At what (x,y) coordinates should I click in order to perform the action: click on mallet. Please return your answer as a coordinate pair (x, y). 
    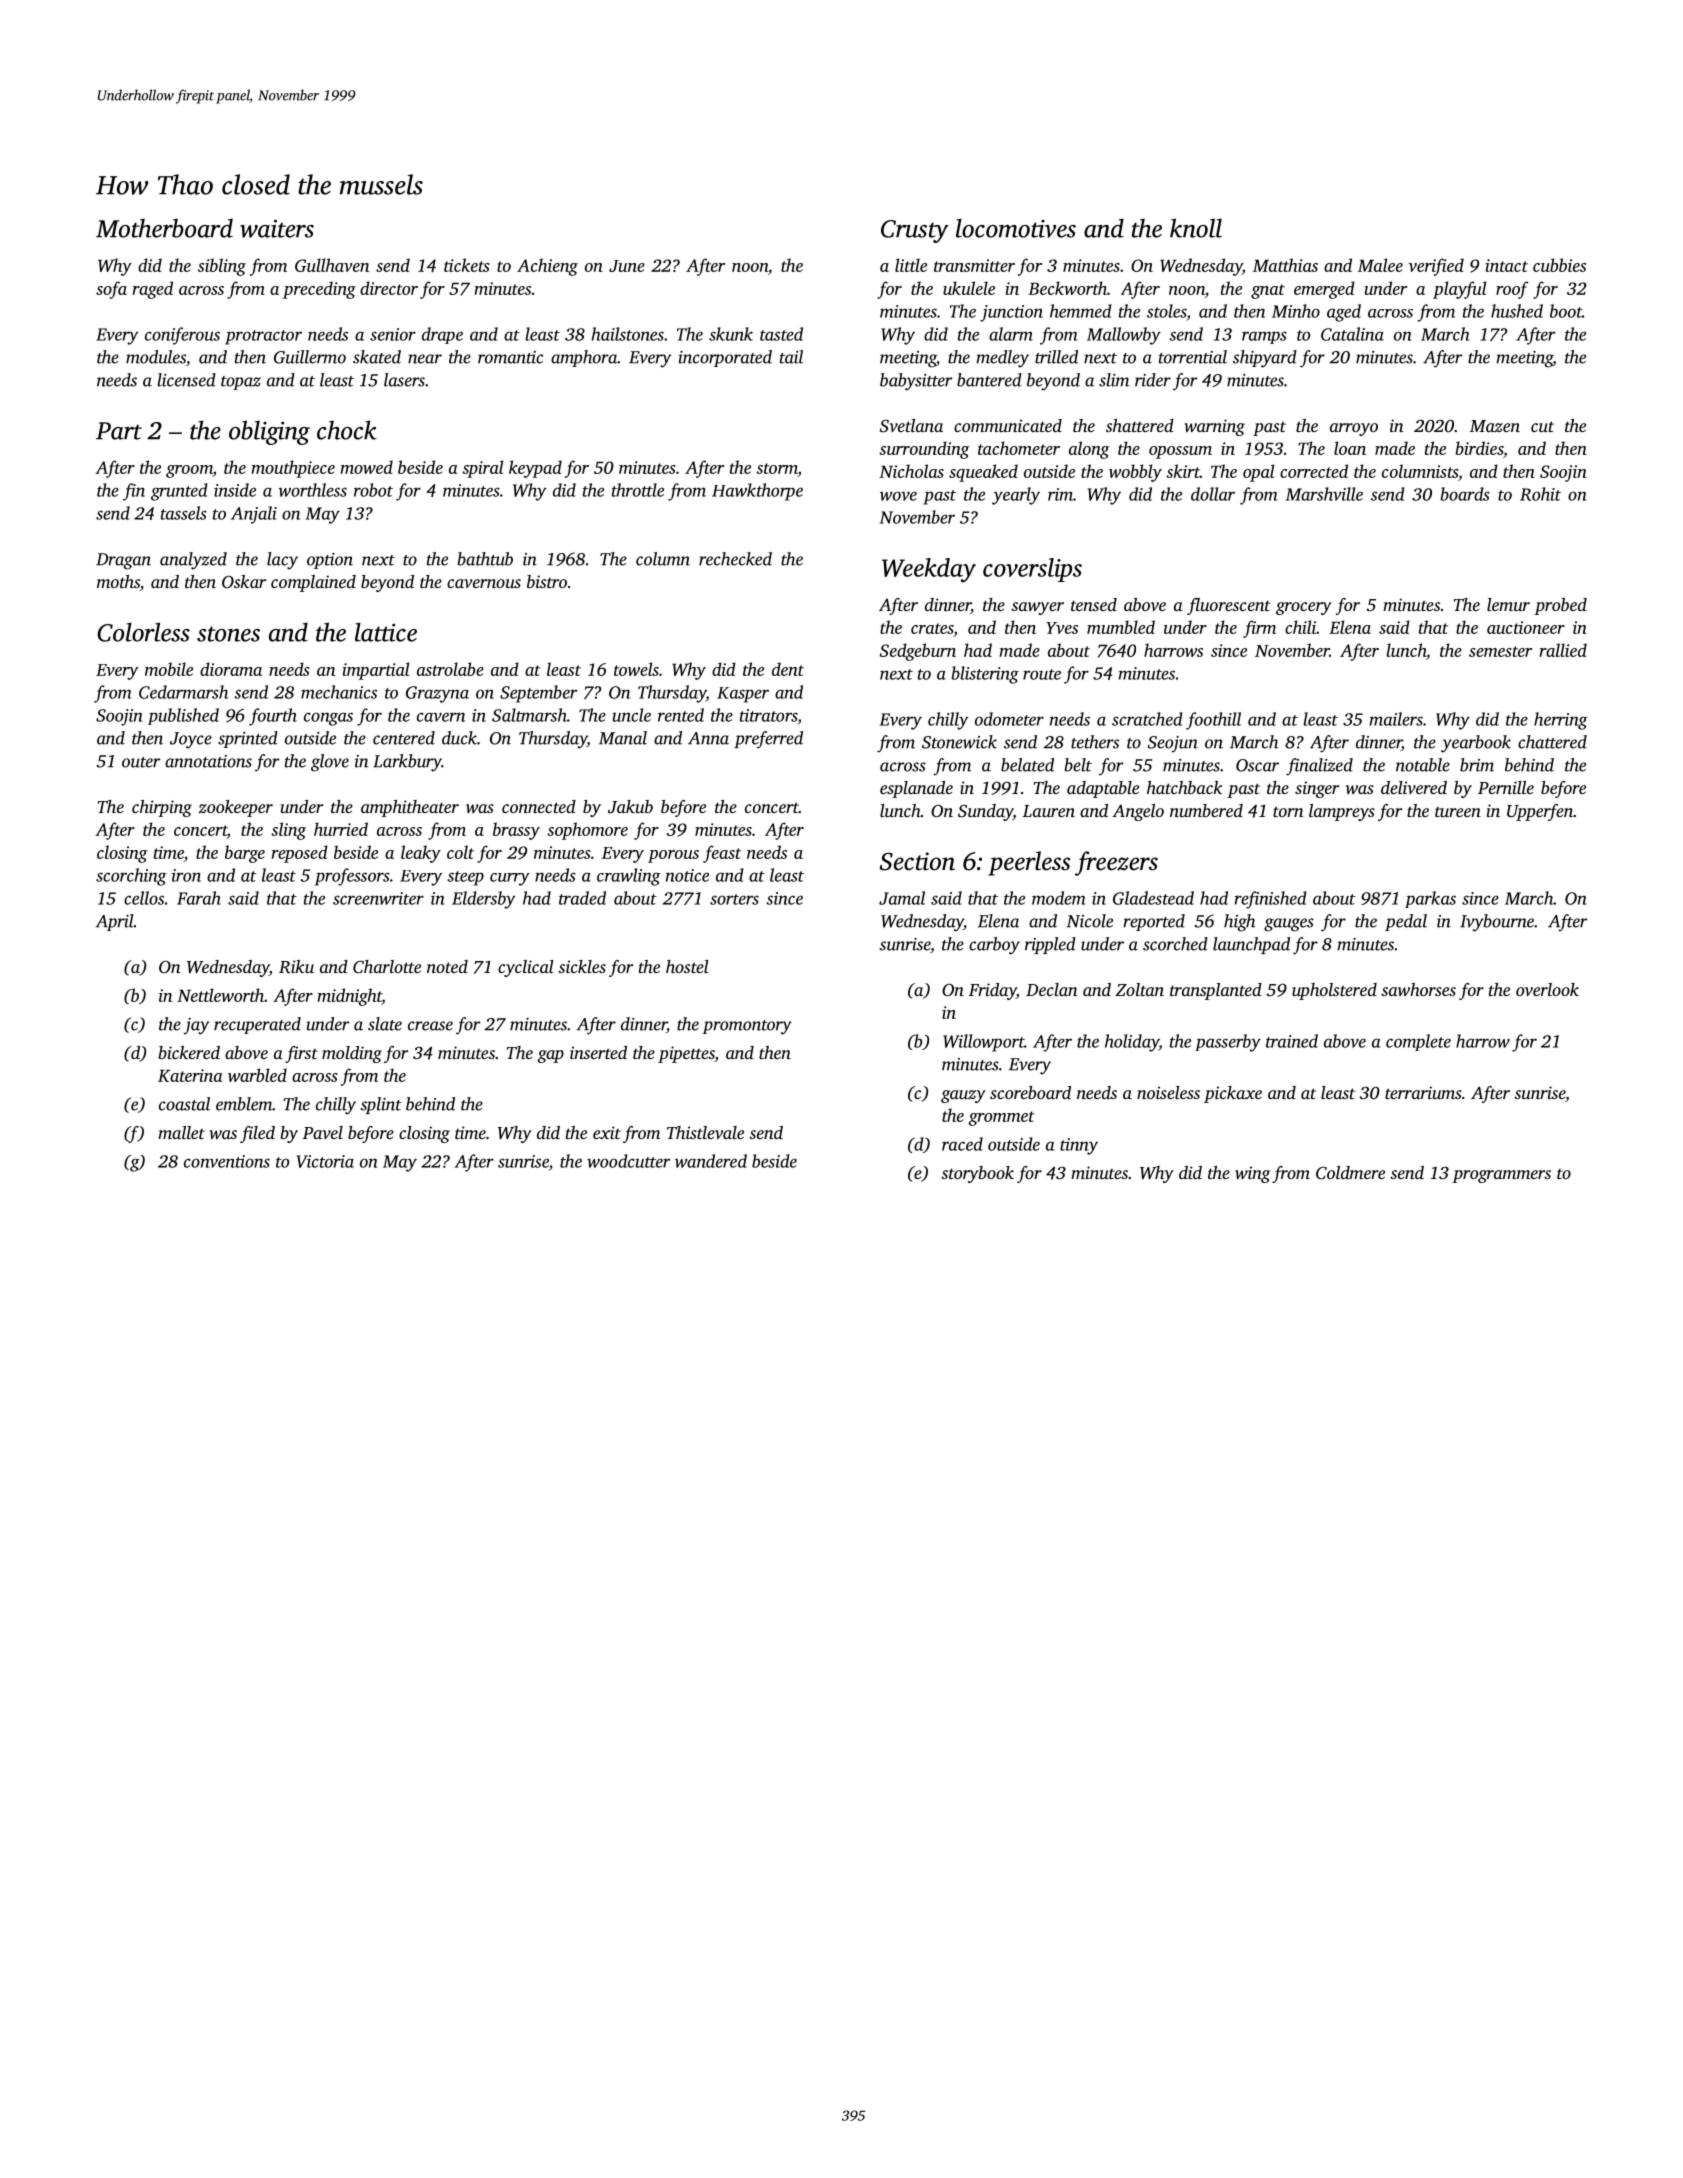
    Looking at the image, I should click on (181, 1132).
